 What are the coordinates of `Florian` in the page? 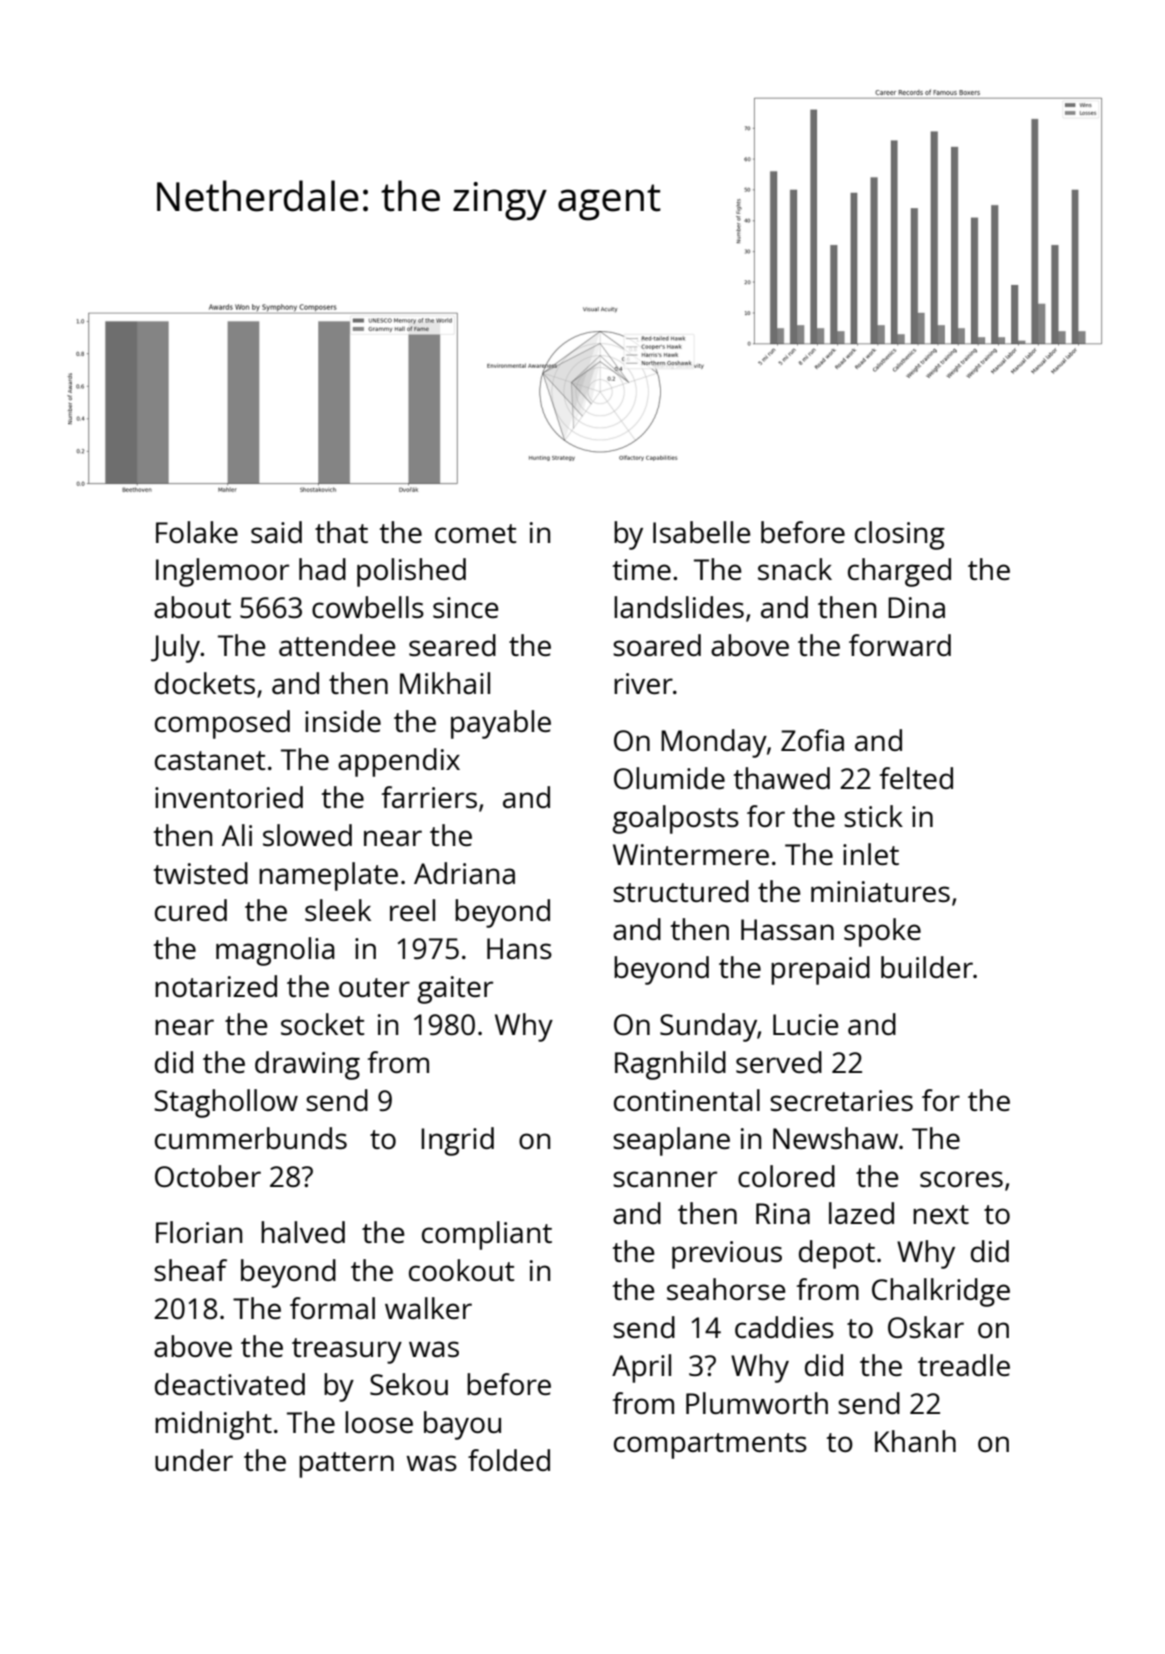 It's located at (199, 1232).
